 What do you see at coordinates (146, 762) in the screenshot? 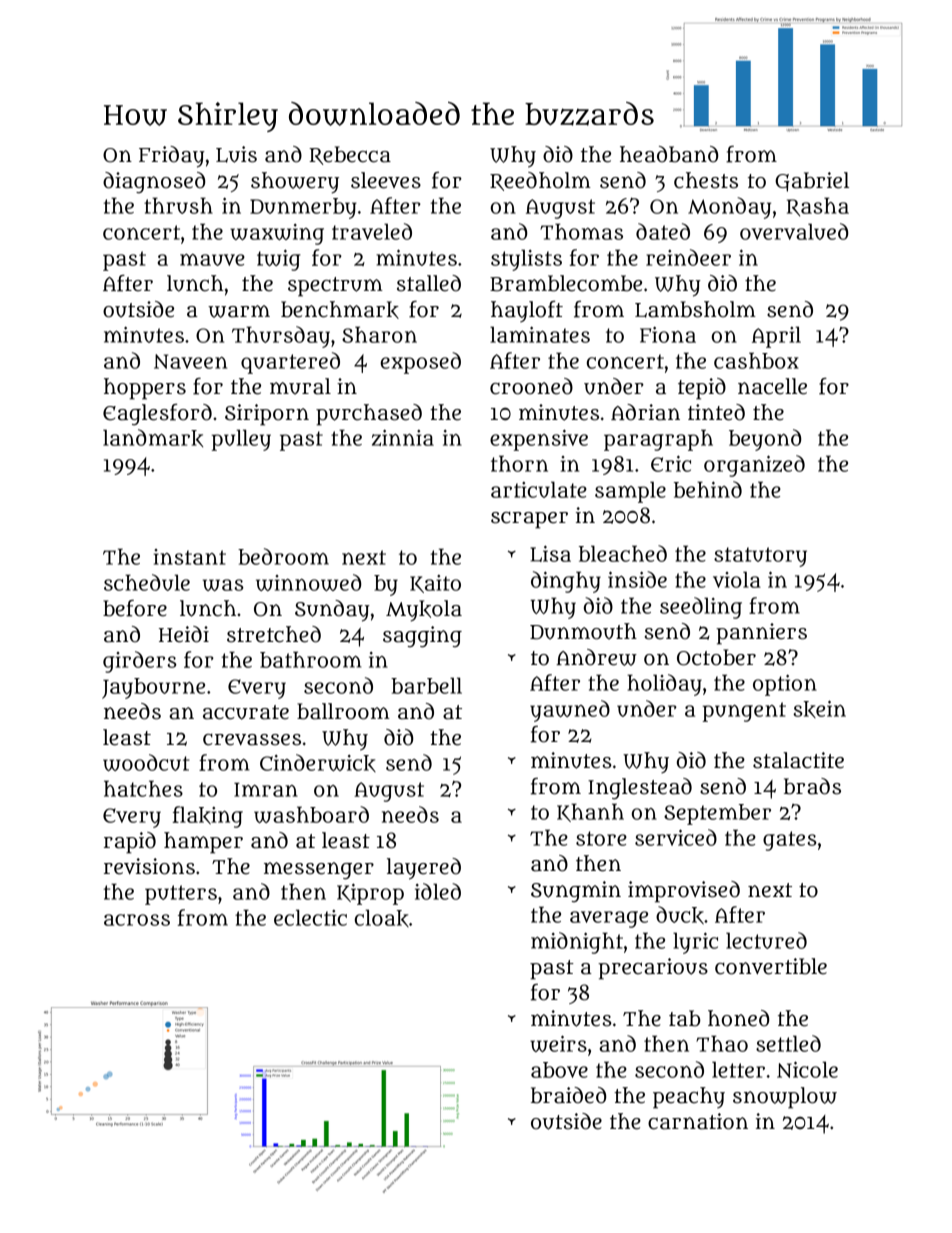
I see `woodcut` at bounding box center [146, 762].
